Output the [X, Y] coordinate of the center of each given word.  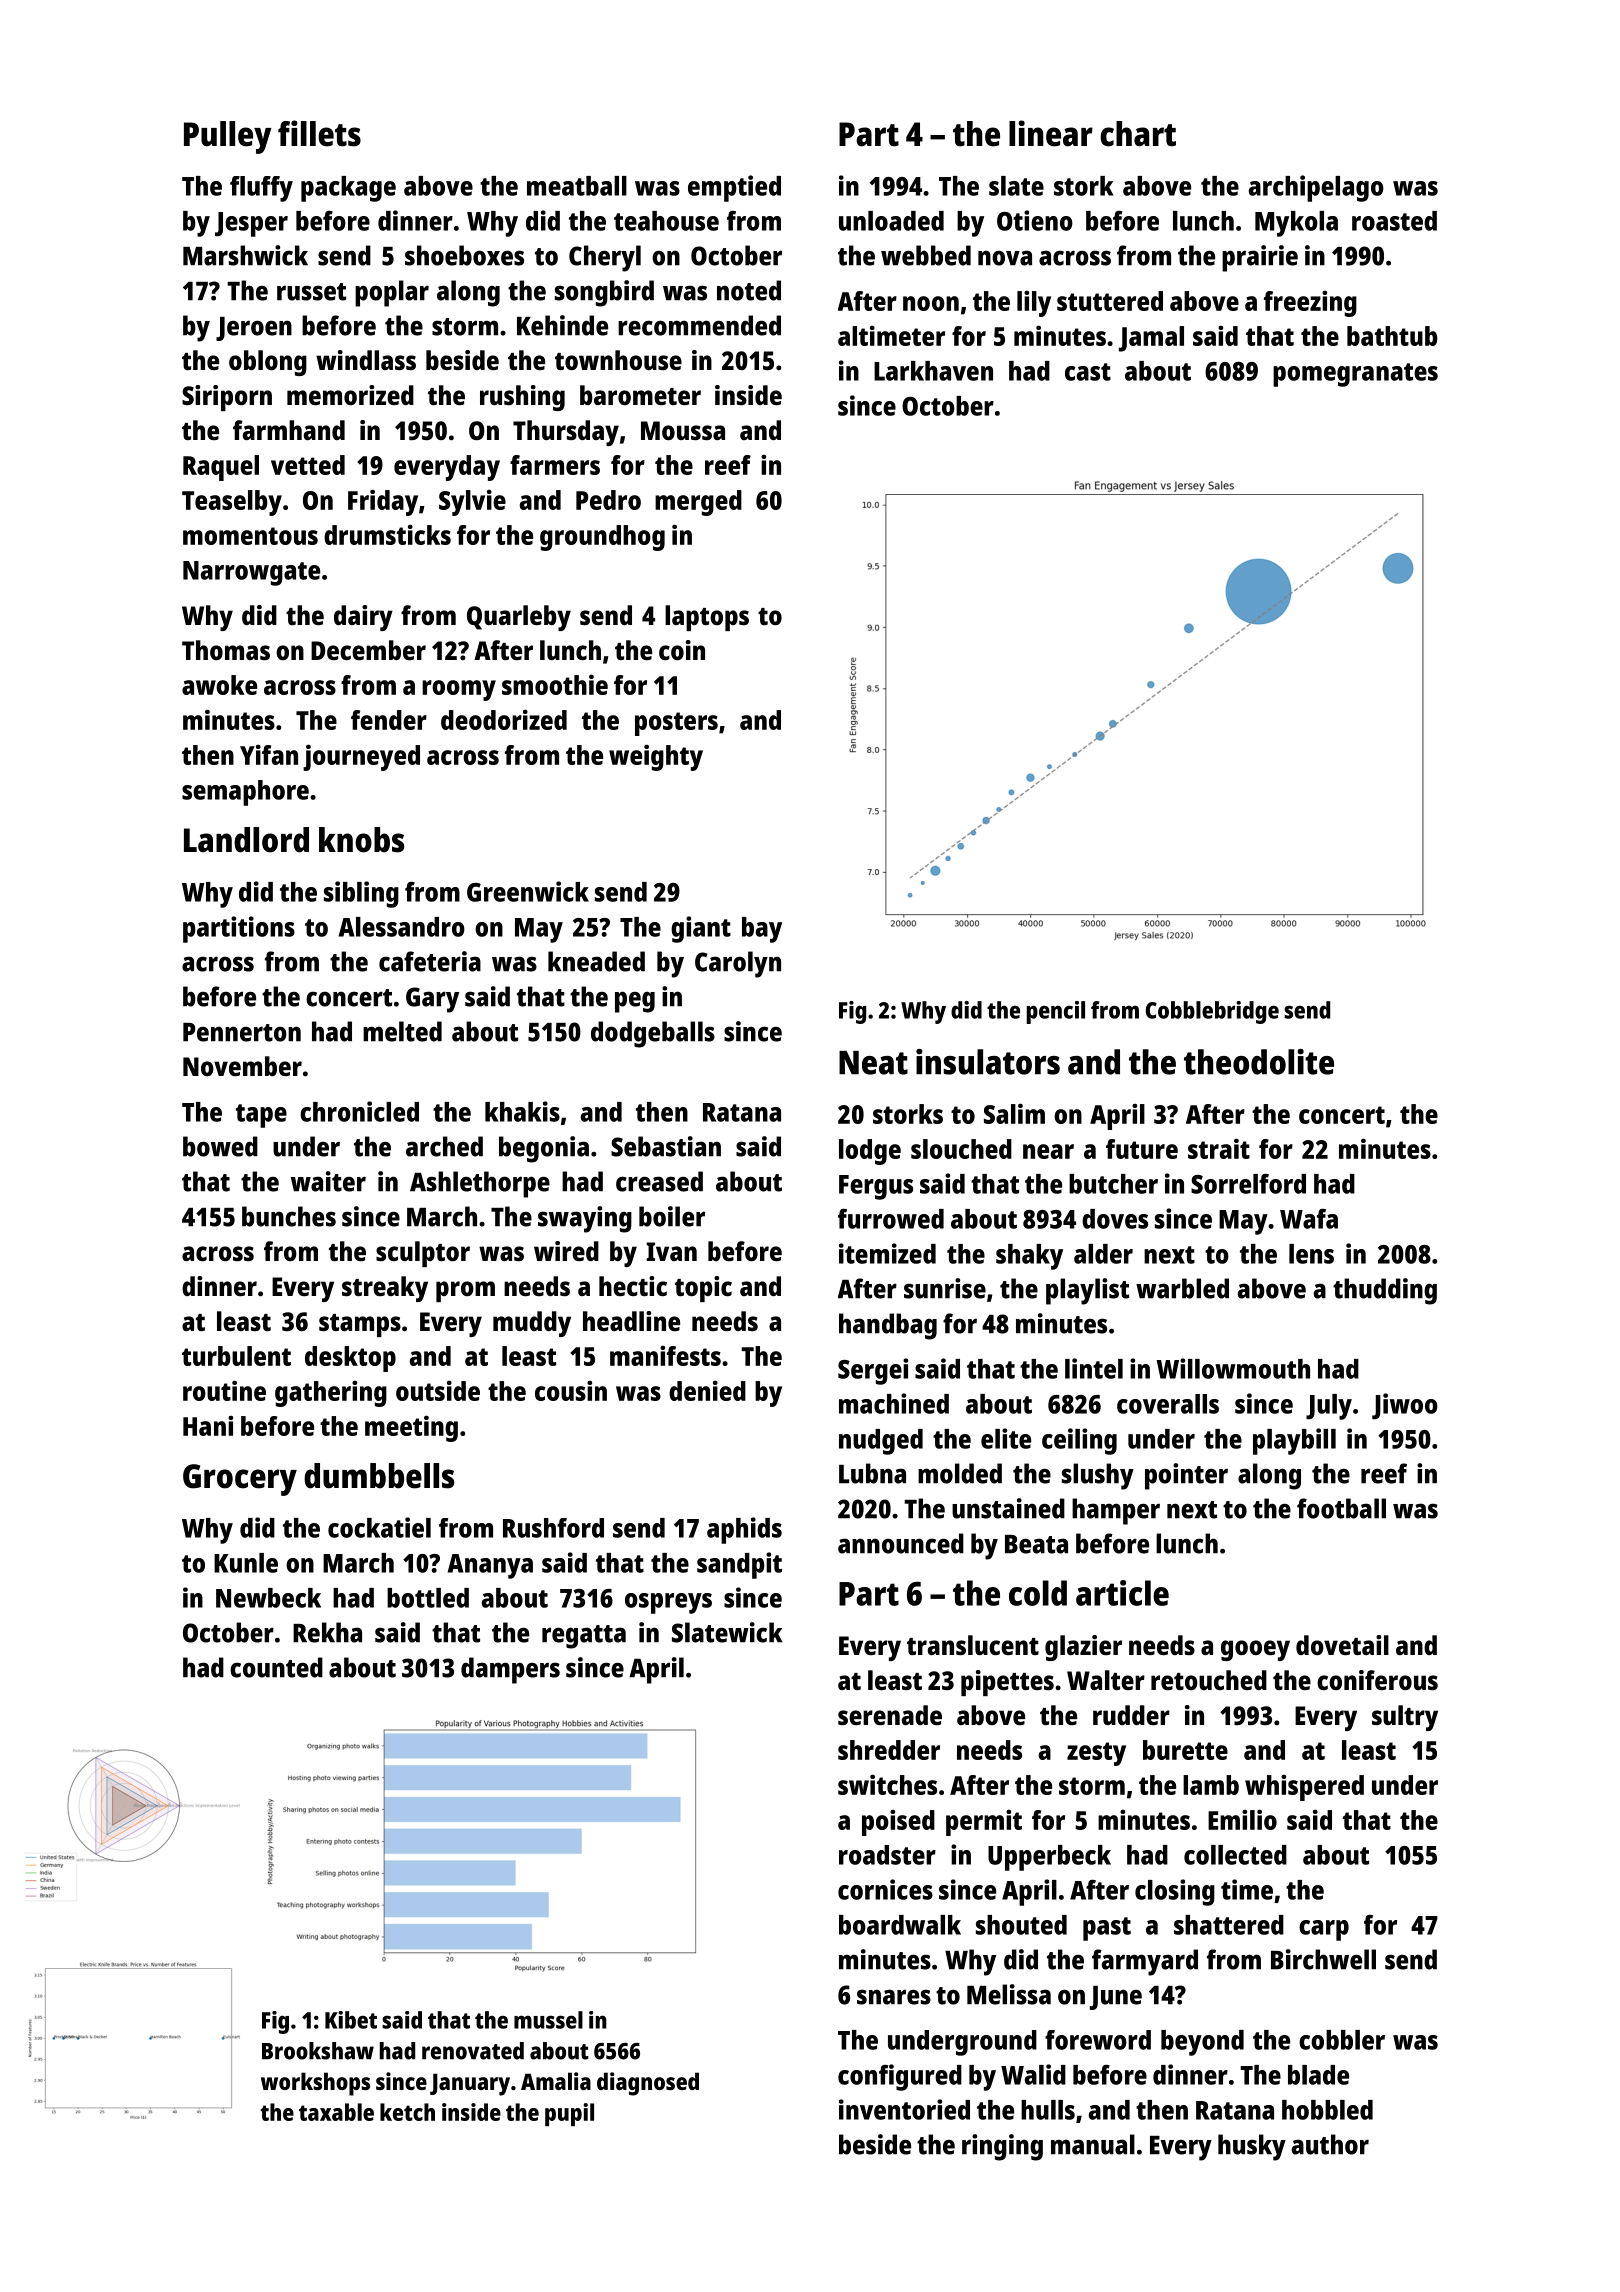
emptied [734, 188]
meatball [577, 186]
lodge [870, 1152]
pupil [569, 2114]
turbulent [236, 1356]
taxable [336, 2112]
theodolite [1259, 1062]
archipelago [1316, 188]
